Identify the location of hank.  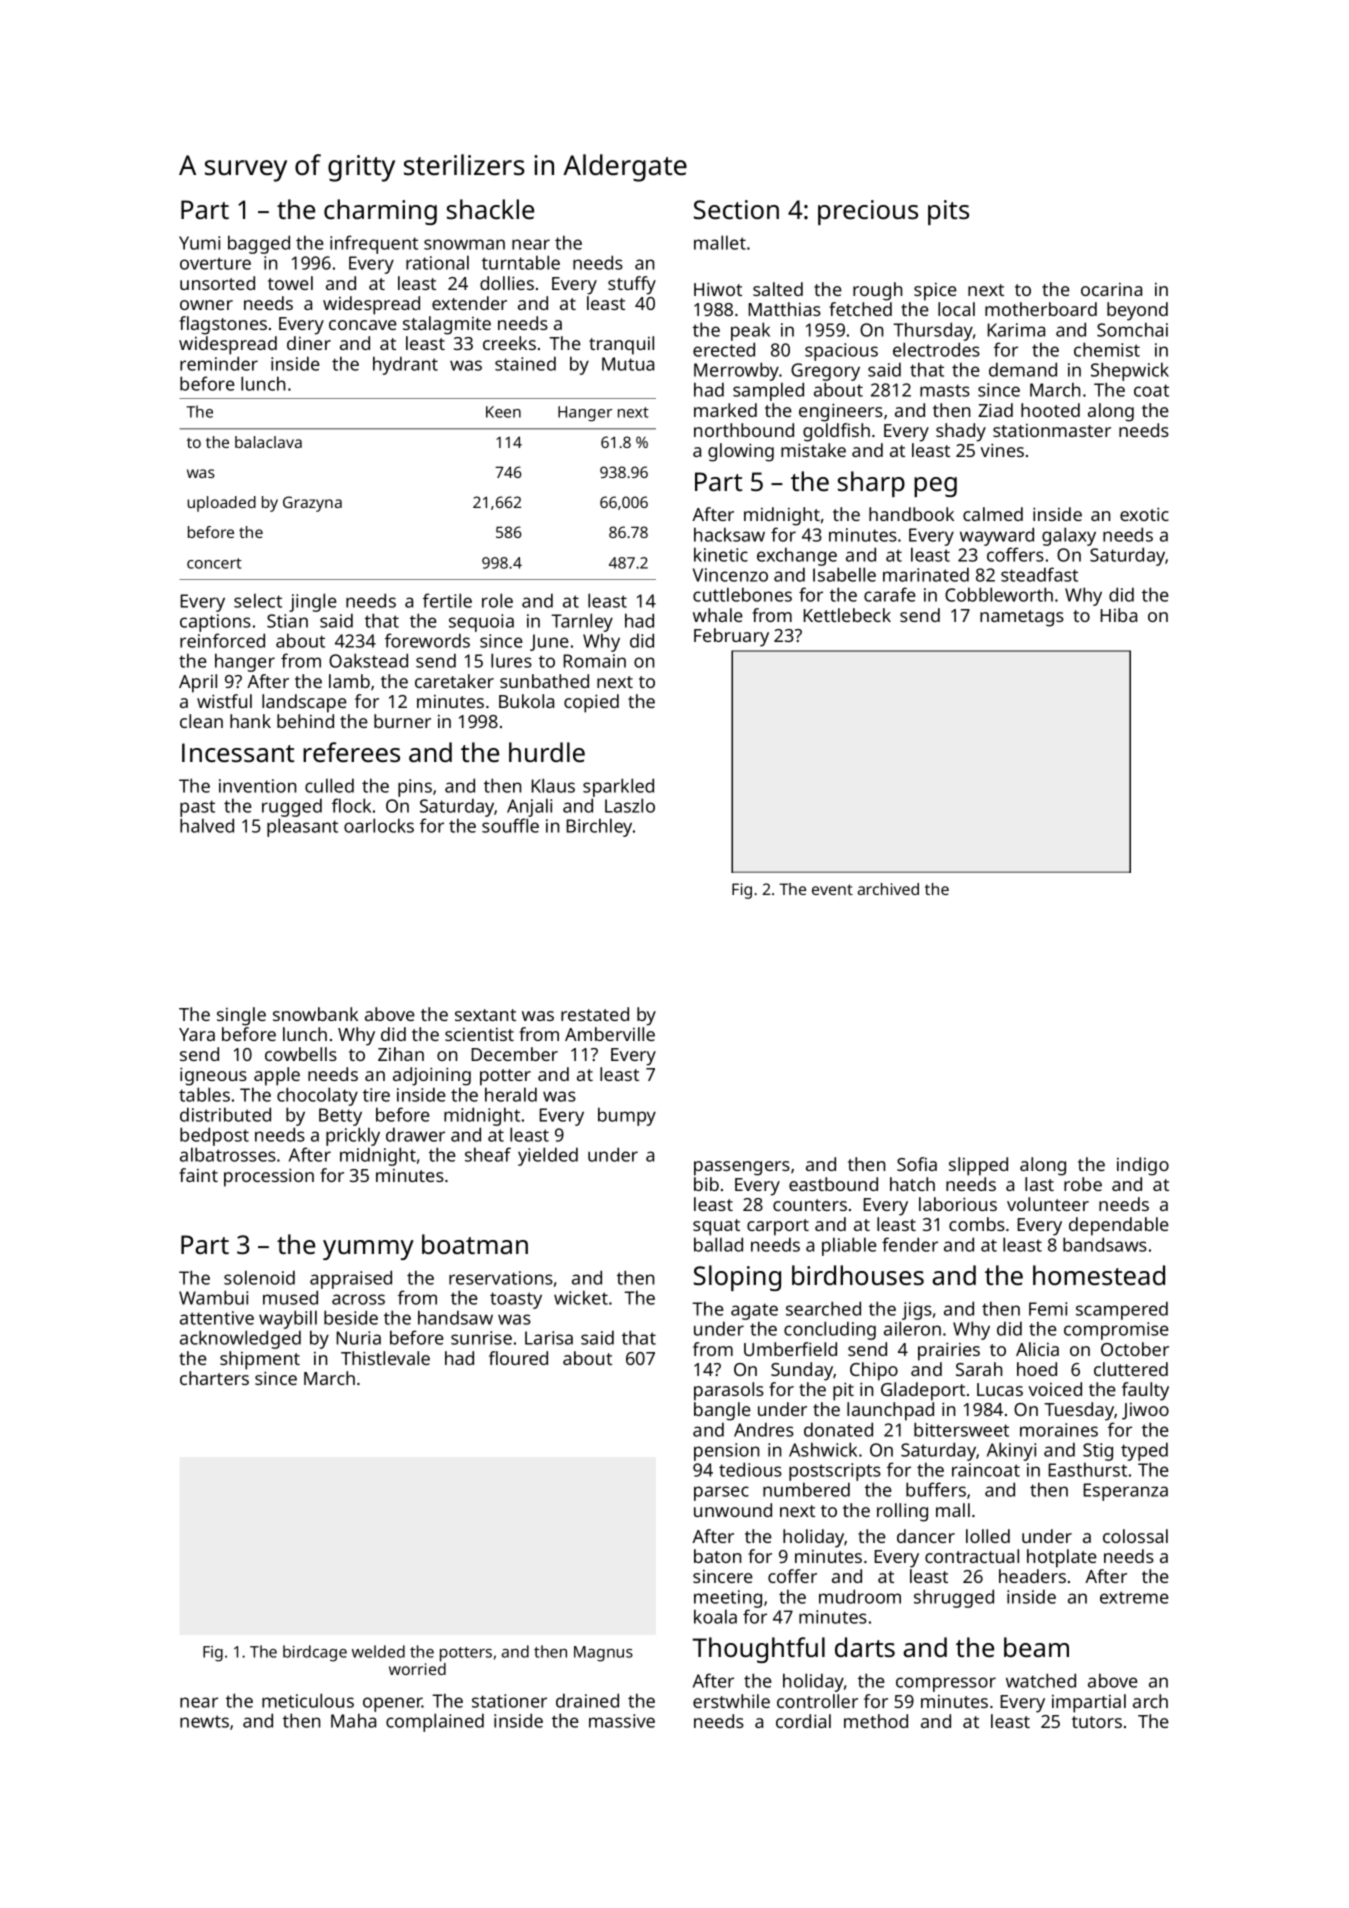
(250, 721).
